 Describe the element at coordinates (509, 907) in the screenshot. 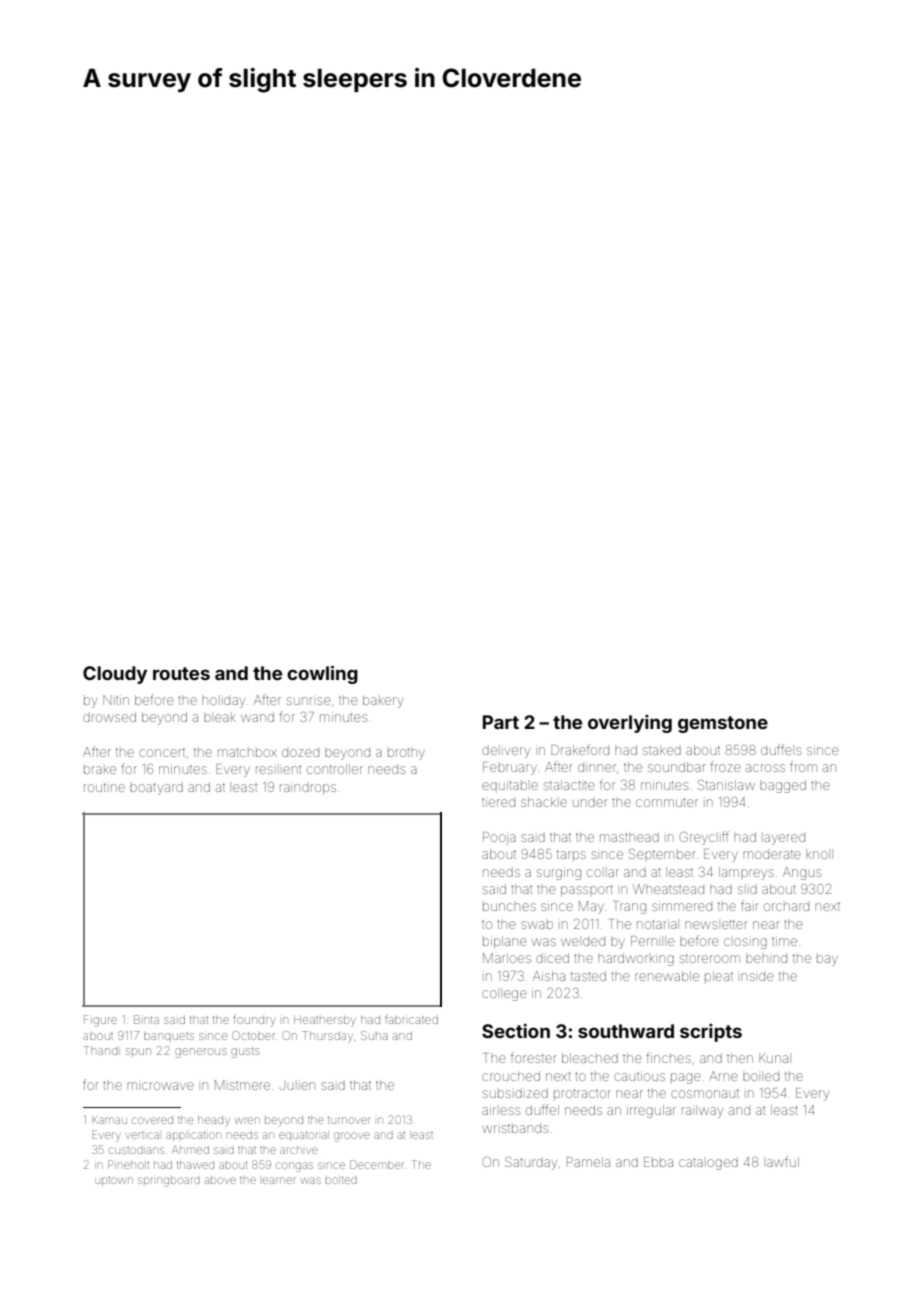

I see `bunches` at that location.
